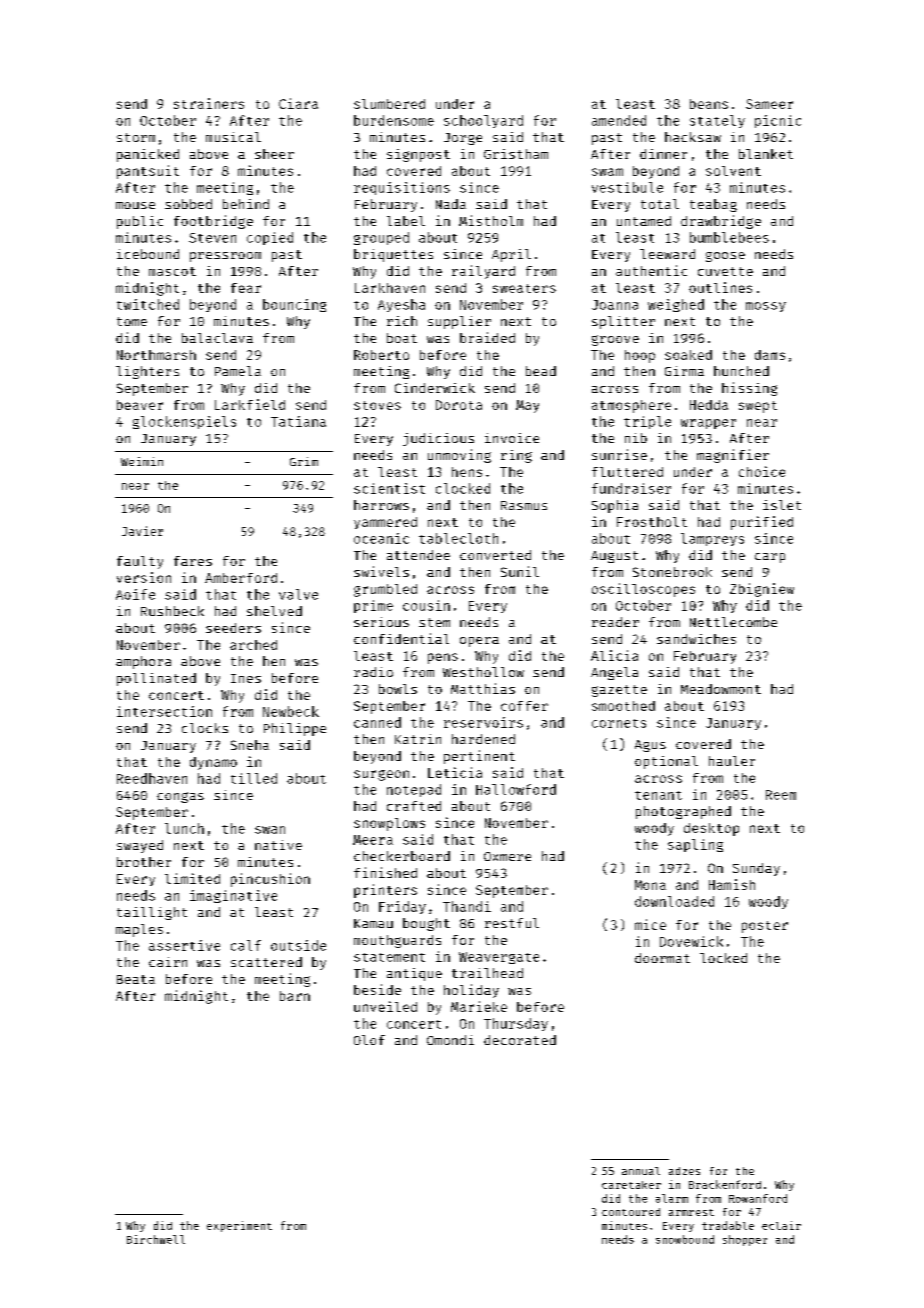 This screenshot has height=1308, width=924. What do you see at coordinates (156, 1239) in the screenshot?
I see `Birchwell` at bounding box center [156, 1239].
